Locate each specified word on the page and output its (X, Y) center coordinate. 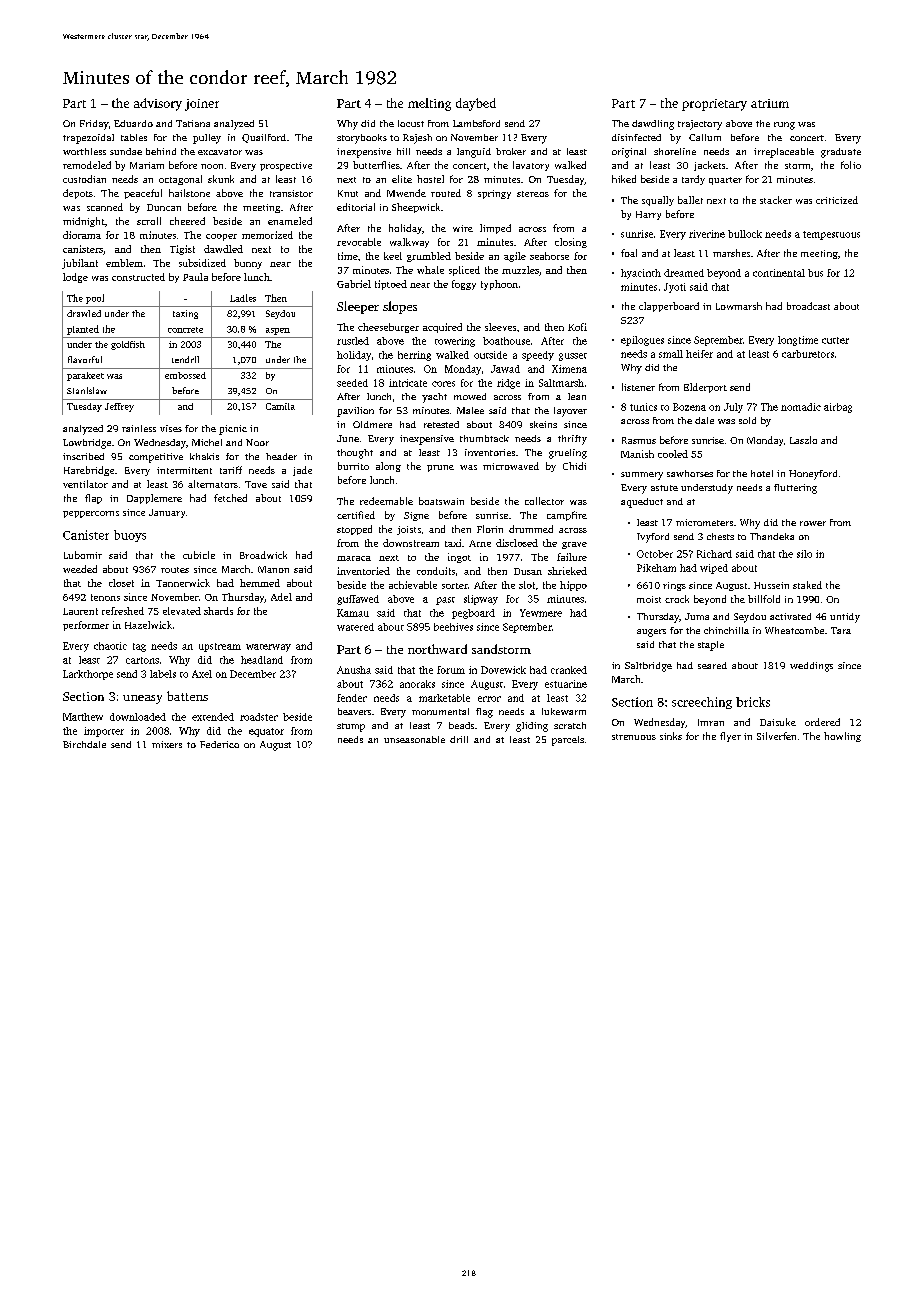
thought (355, 454)
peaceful (143, 194)
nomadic (801, 407)
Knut (348, 193)
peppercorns (91, 514)
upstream (220, 647)
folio (851, 165)
